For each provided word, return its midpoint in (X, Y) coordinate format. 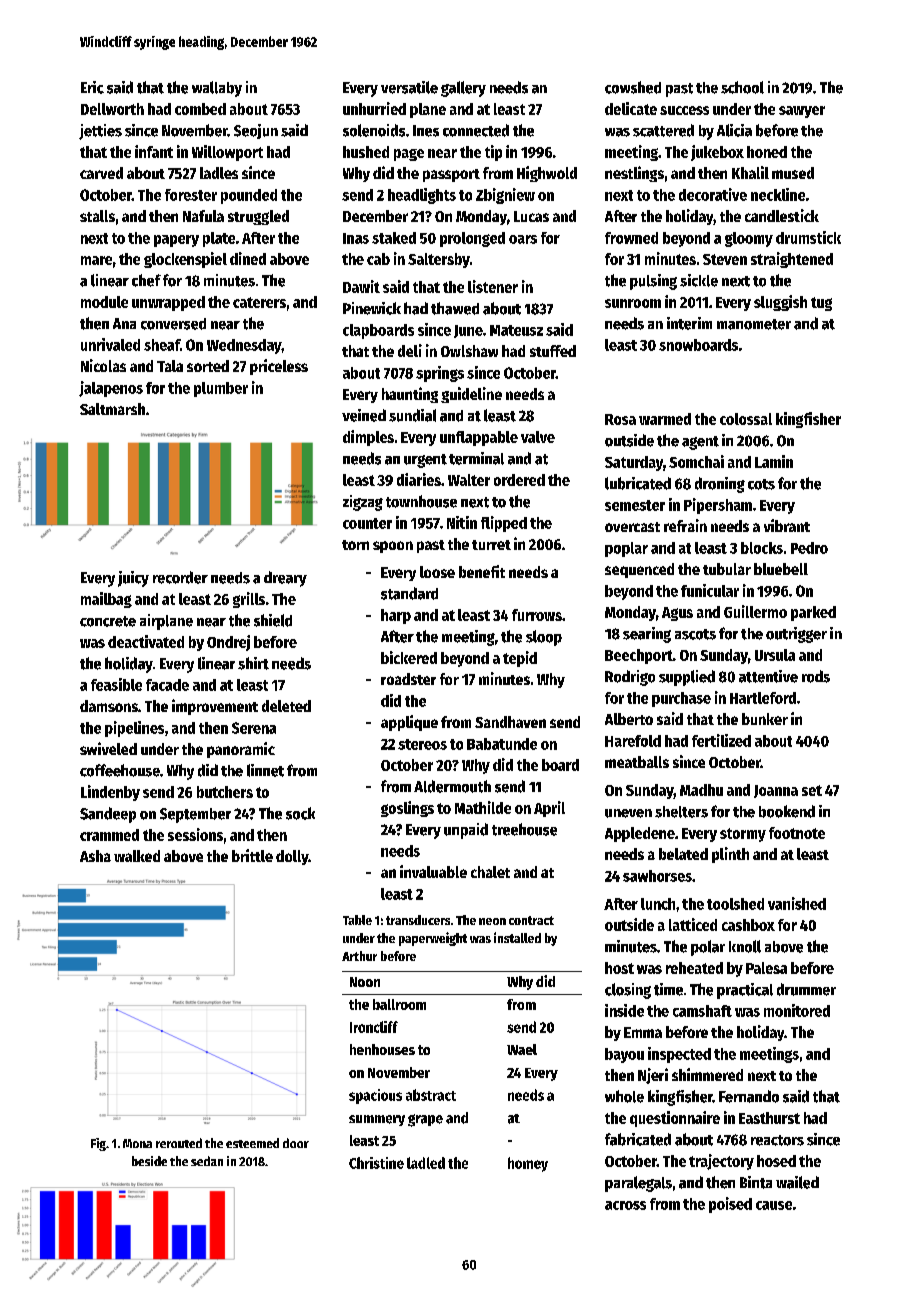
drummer (806, 989)
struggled (258, 217)
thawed (455, 308)
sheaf (162, 345)
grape (425, 1120)
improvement (215, 707)
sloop (544, 638)
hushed (366, 152)
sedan (207, 1161)
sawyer (802, 112)
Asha (95, 856)
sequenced (639, 570)
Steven (725, 259)
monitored (797, 1010)
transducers (418, 920)
